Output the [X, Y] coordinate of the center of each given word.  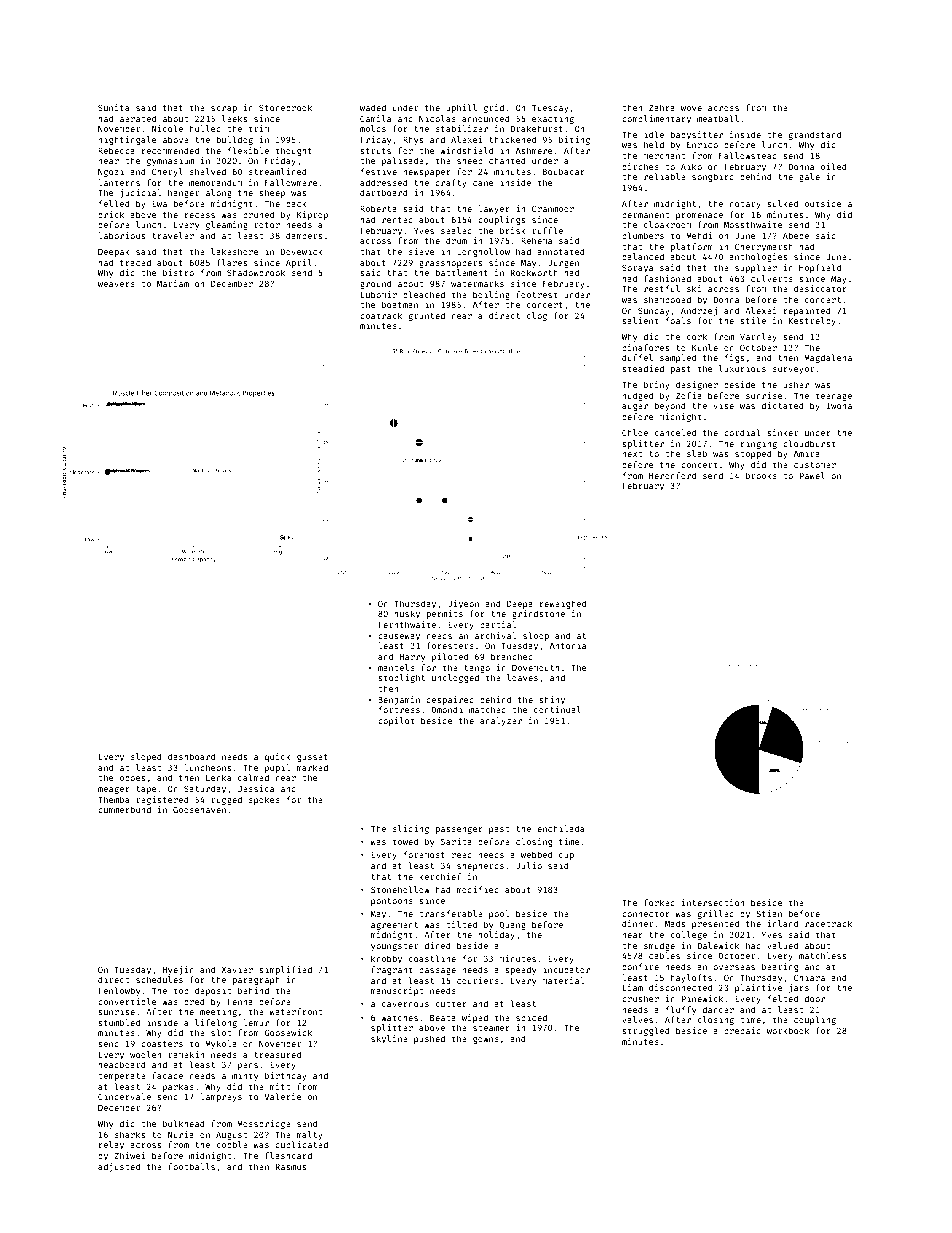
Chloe [635, 432]
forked [659, 902]
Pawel [812, 475]
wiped [475, 1018]
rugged [226, 800]
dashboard [191, 756]
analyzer [501, 721]
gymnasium [170, 161]
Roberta [378, 208]
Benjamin [399, 700]
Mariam [173, 283]
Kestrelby [812, 321]
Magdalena [828, 358]
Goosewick [288, 1032]
